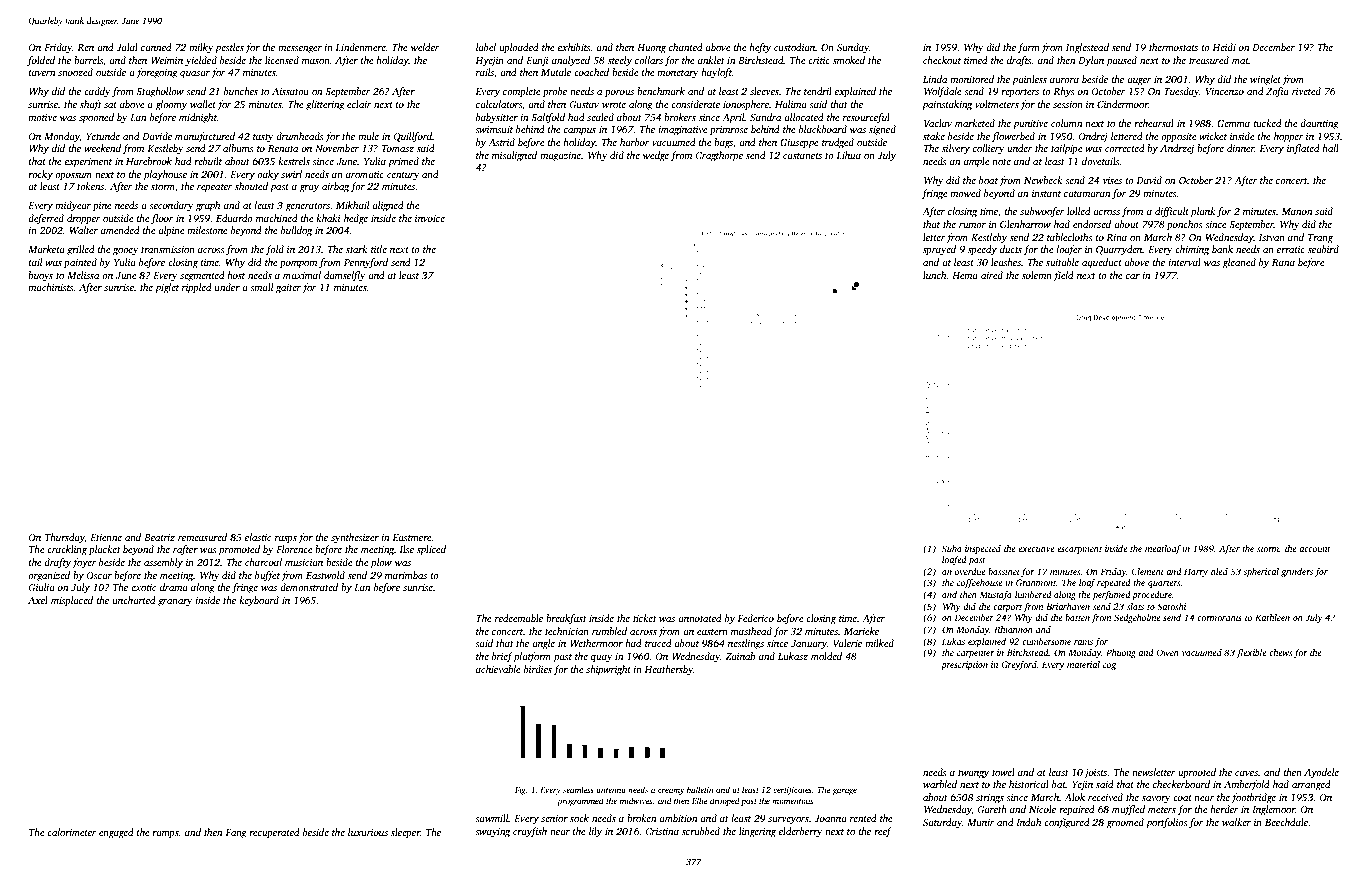 Image resolution: width=1372 pixels, height=887 pixels. I want to click on monitored, so click(972, 79).
